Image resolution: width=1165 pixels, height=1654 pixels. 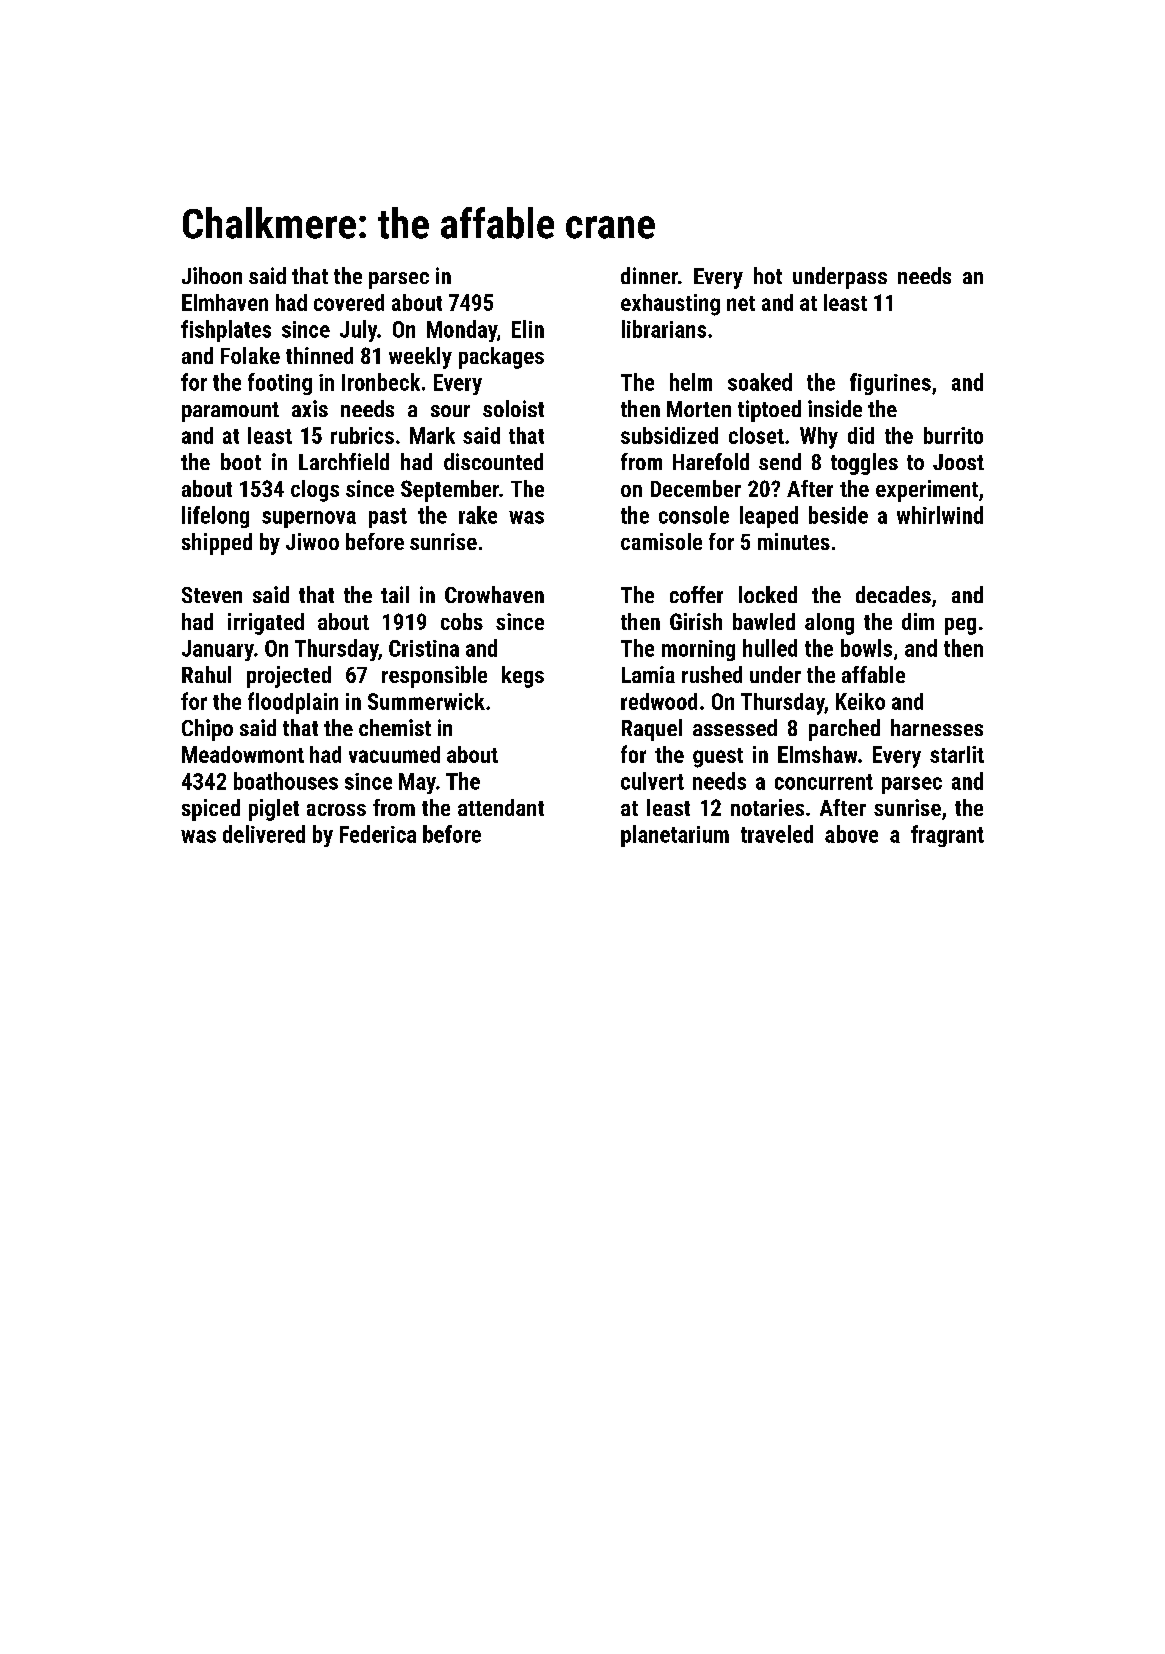 What do you see at coordinates (417, 783) in the screenshot?
I see `May` at bounding box center [417, 783].
